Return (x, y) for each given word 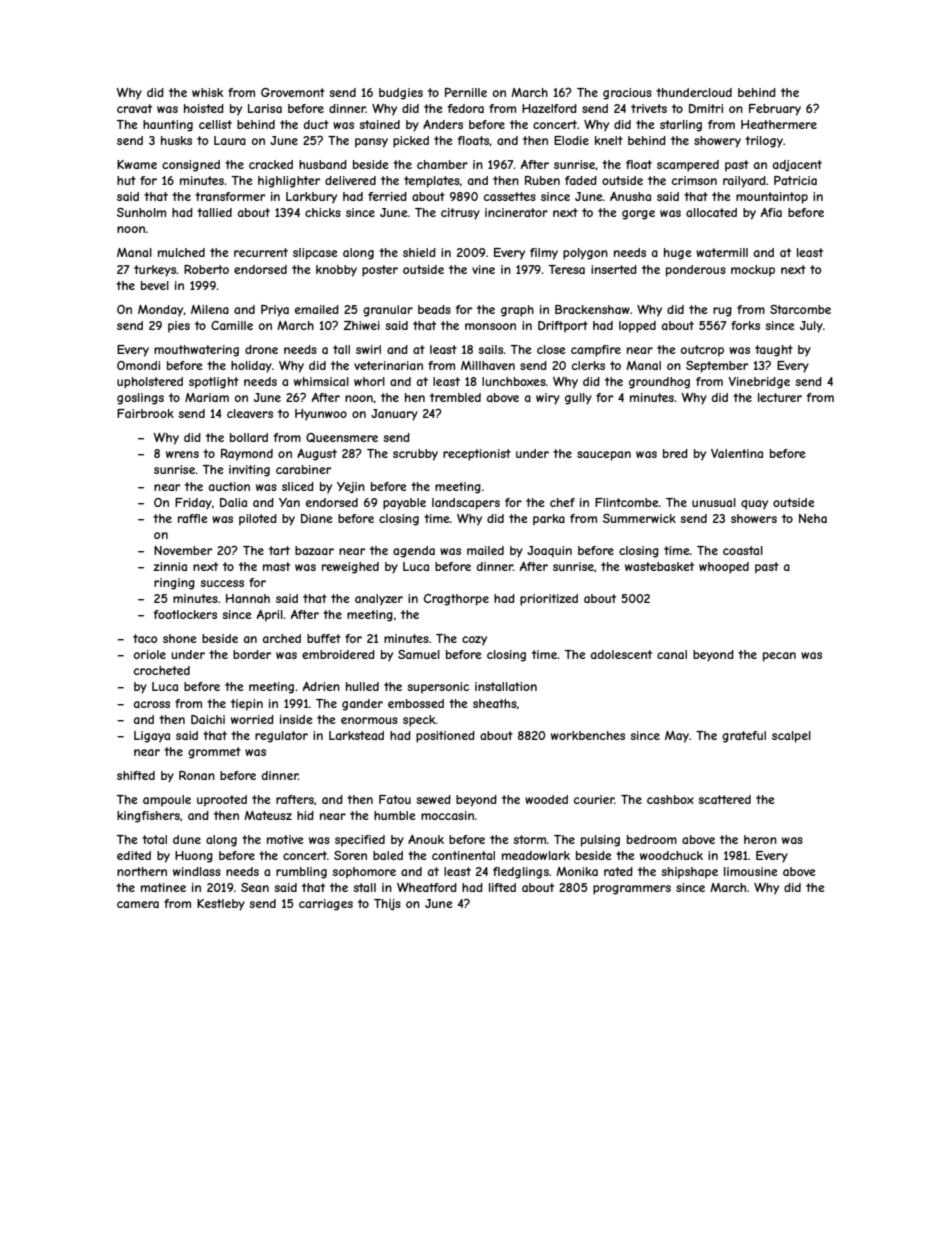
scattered (724, 799)
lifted (502, 887)
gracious (627, 94)
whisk (207, 92)
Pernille (466, 92)
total (154, 839)
